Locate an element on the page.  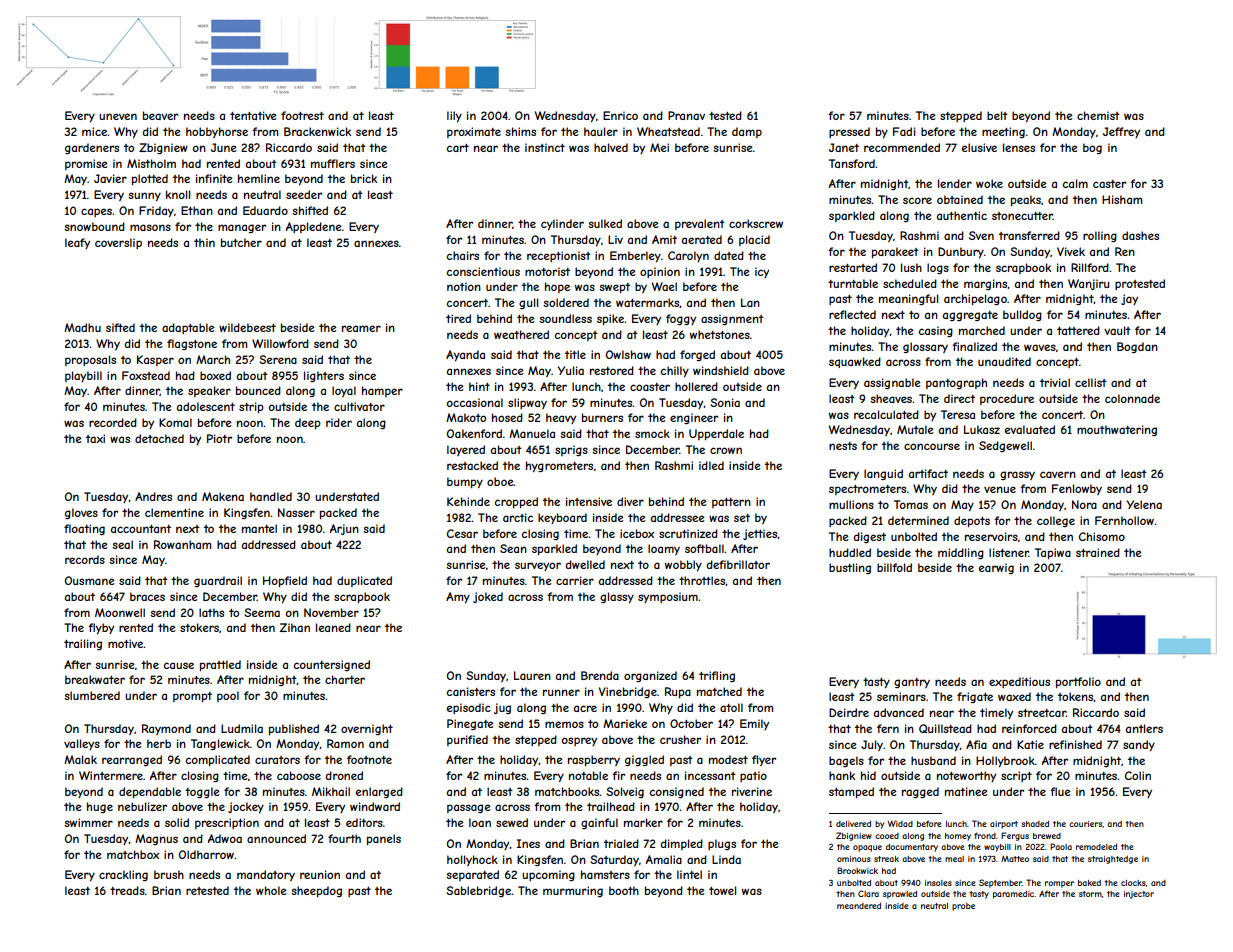
Ousmane is located at coordinates (89, 580).
